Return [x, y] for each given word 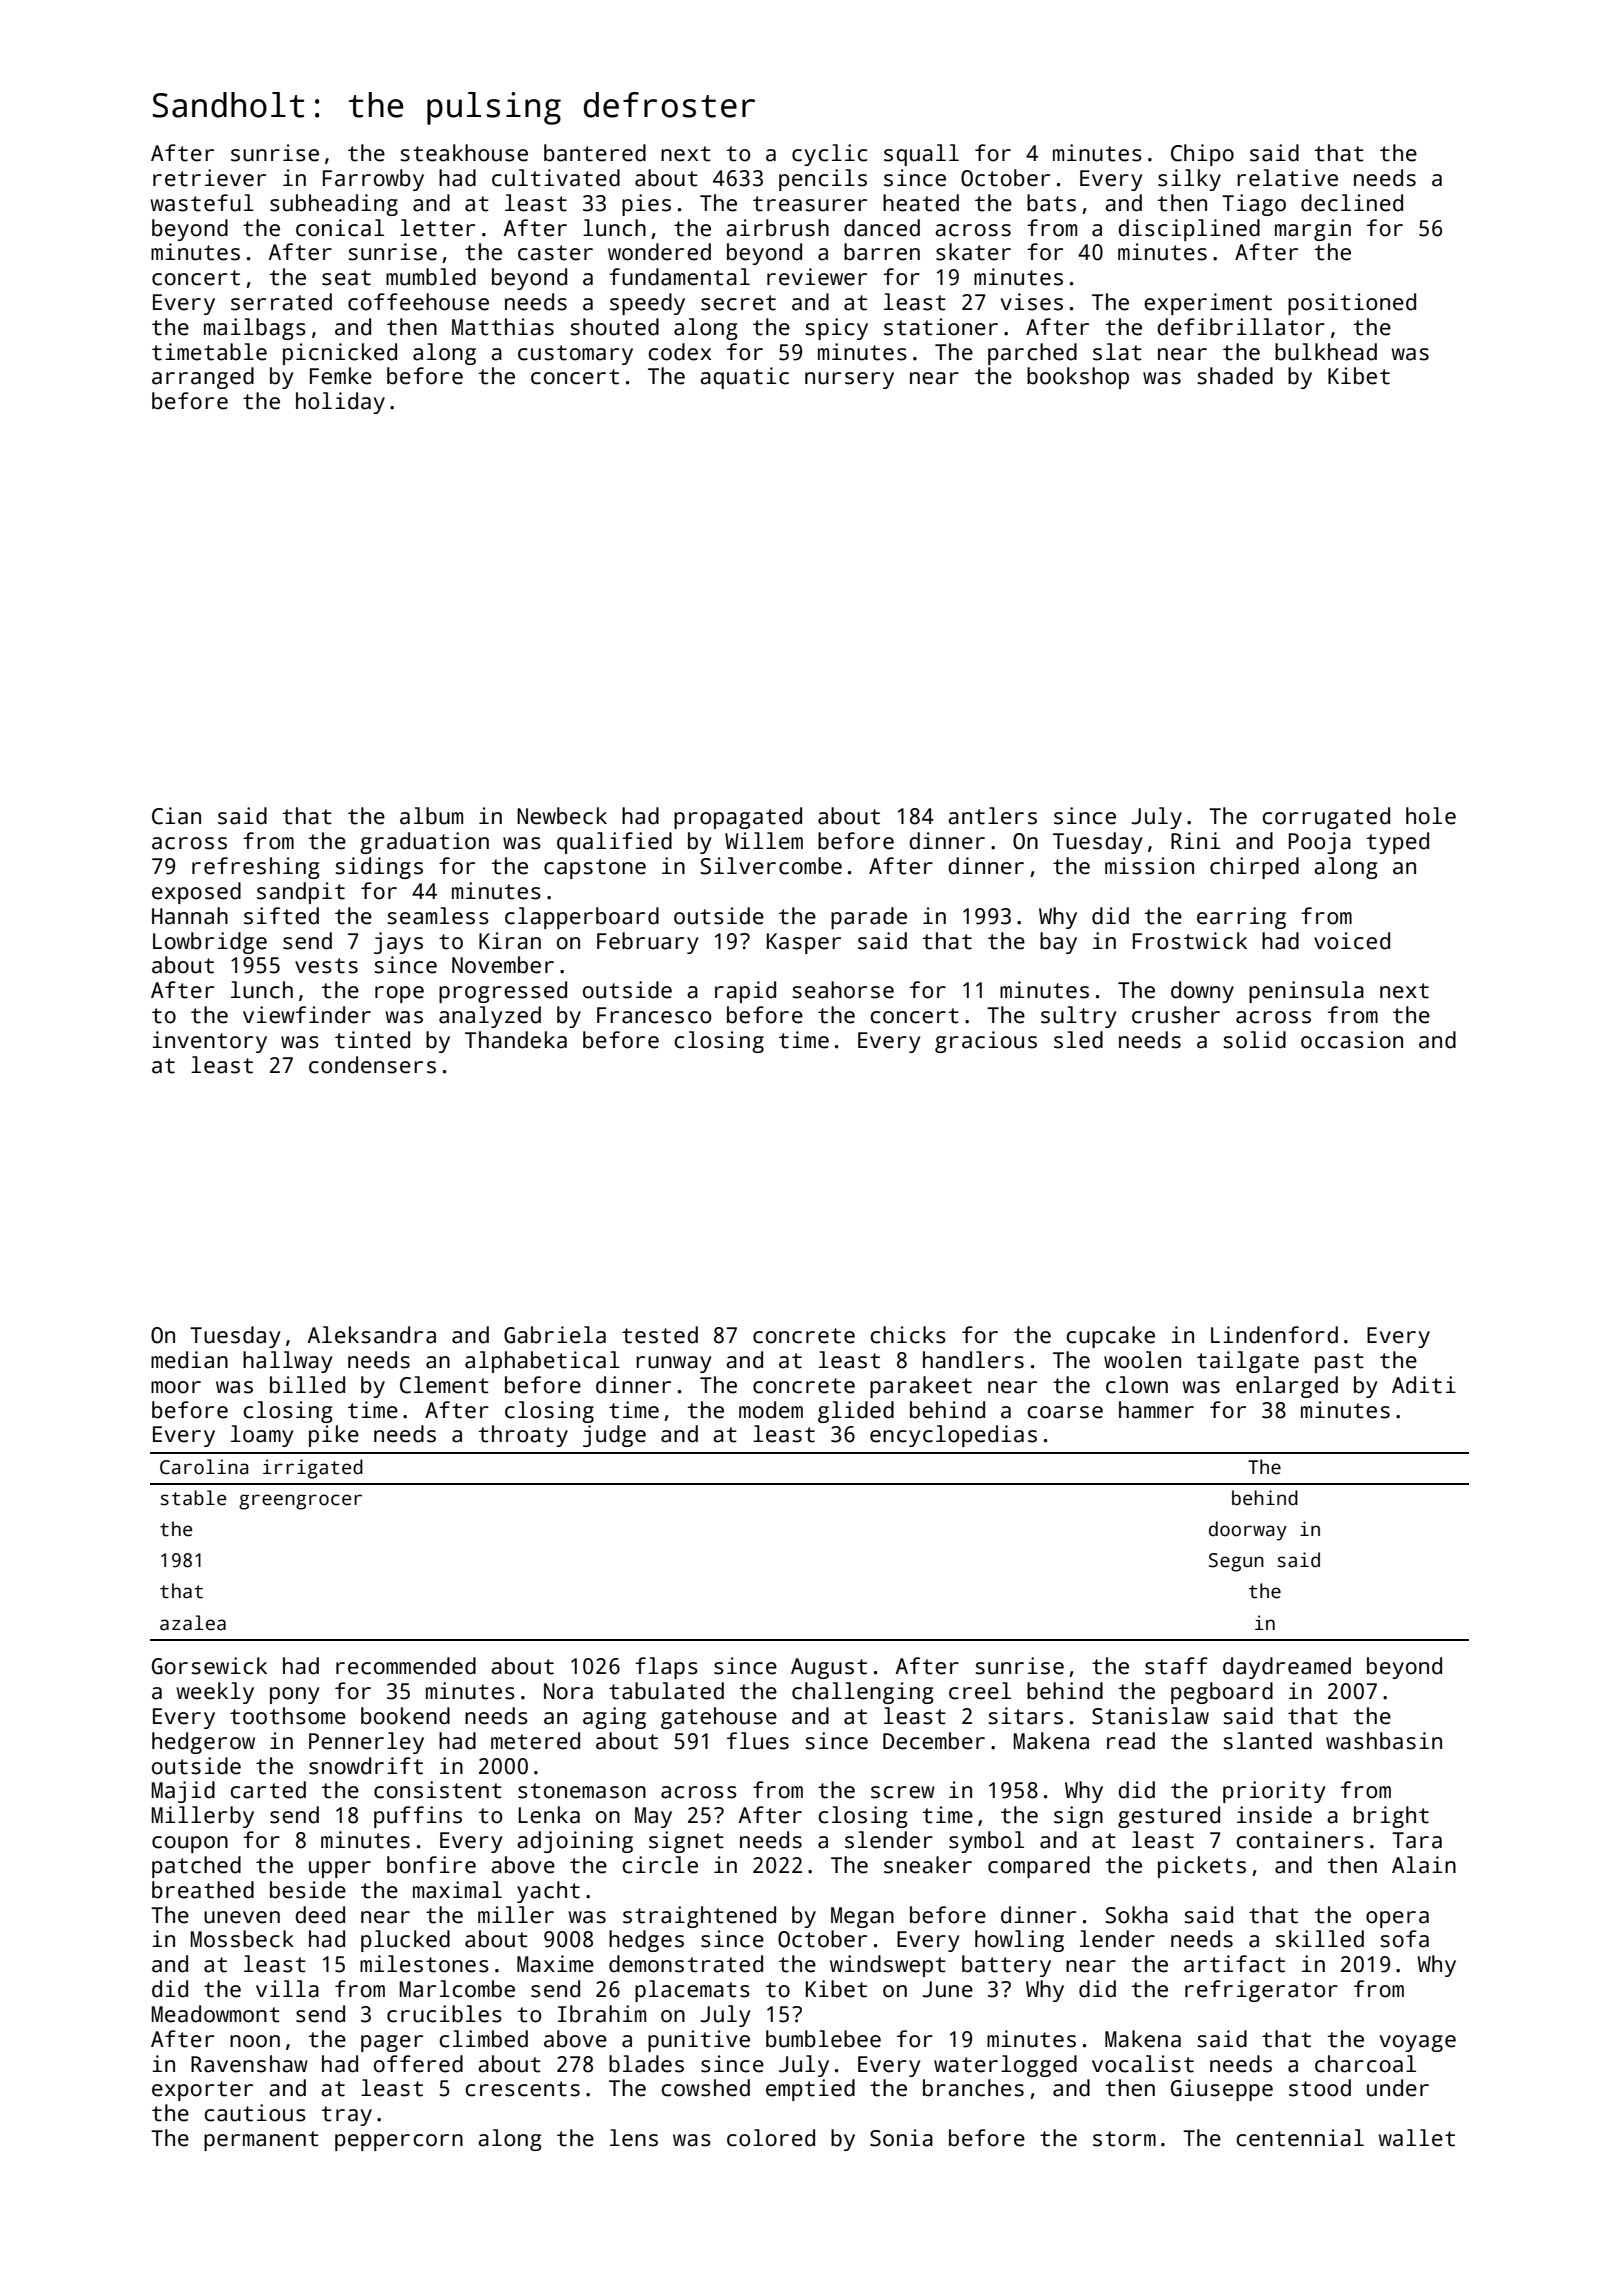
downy [1202, 992]
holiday [340, 403]
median [189, 1360]
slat [1117, 352]
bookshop [1078, 378]
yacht [548, 1892]
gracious [986, 1042]
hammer [1156, 1410]
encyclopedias [953, 1436]
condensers [372, 1065]
